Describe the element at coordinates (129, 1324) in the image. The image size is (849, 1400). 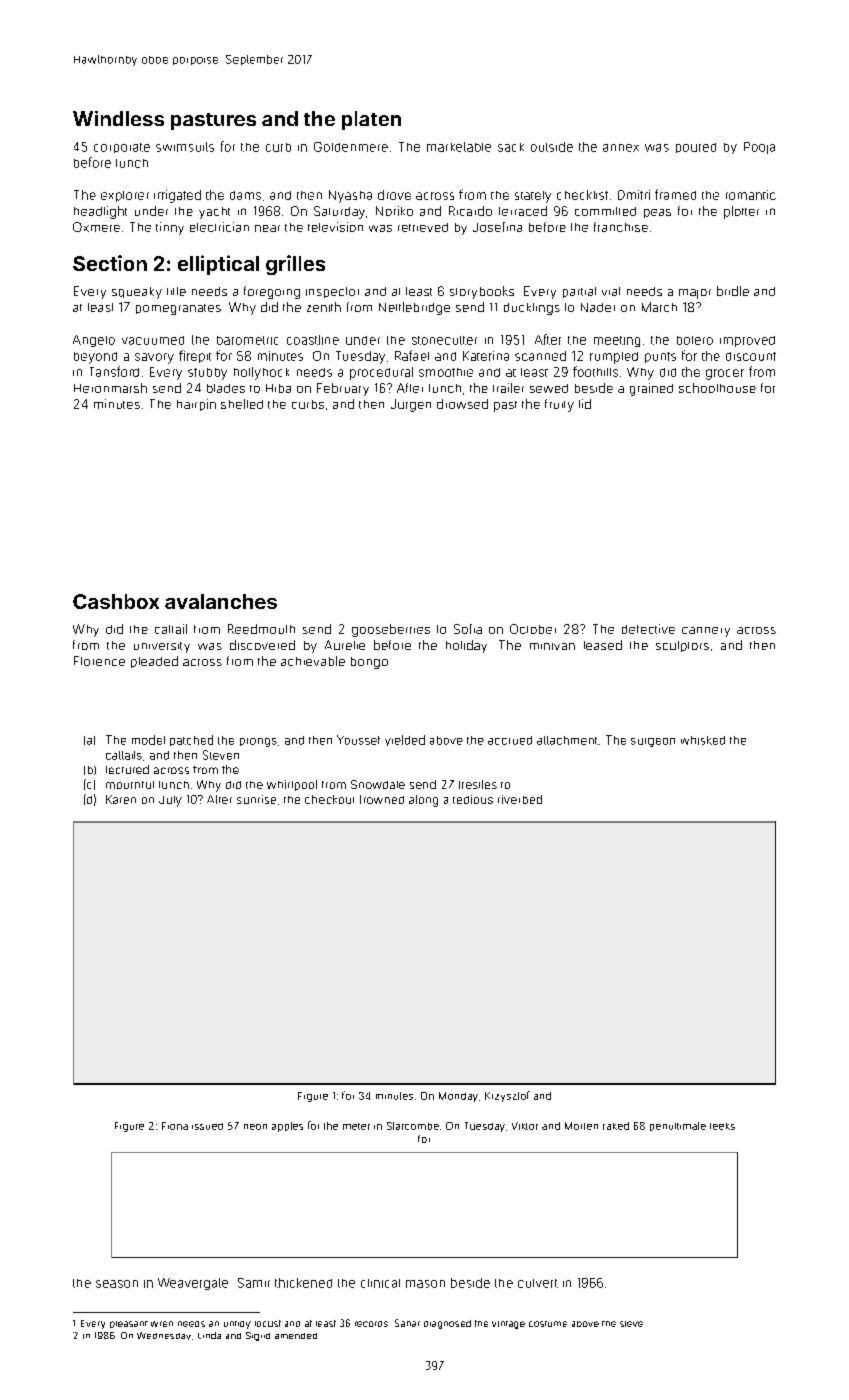
I see `pleasant` at that location.
